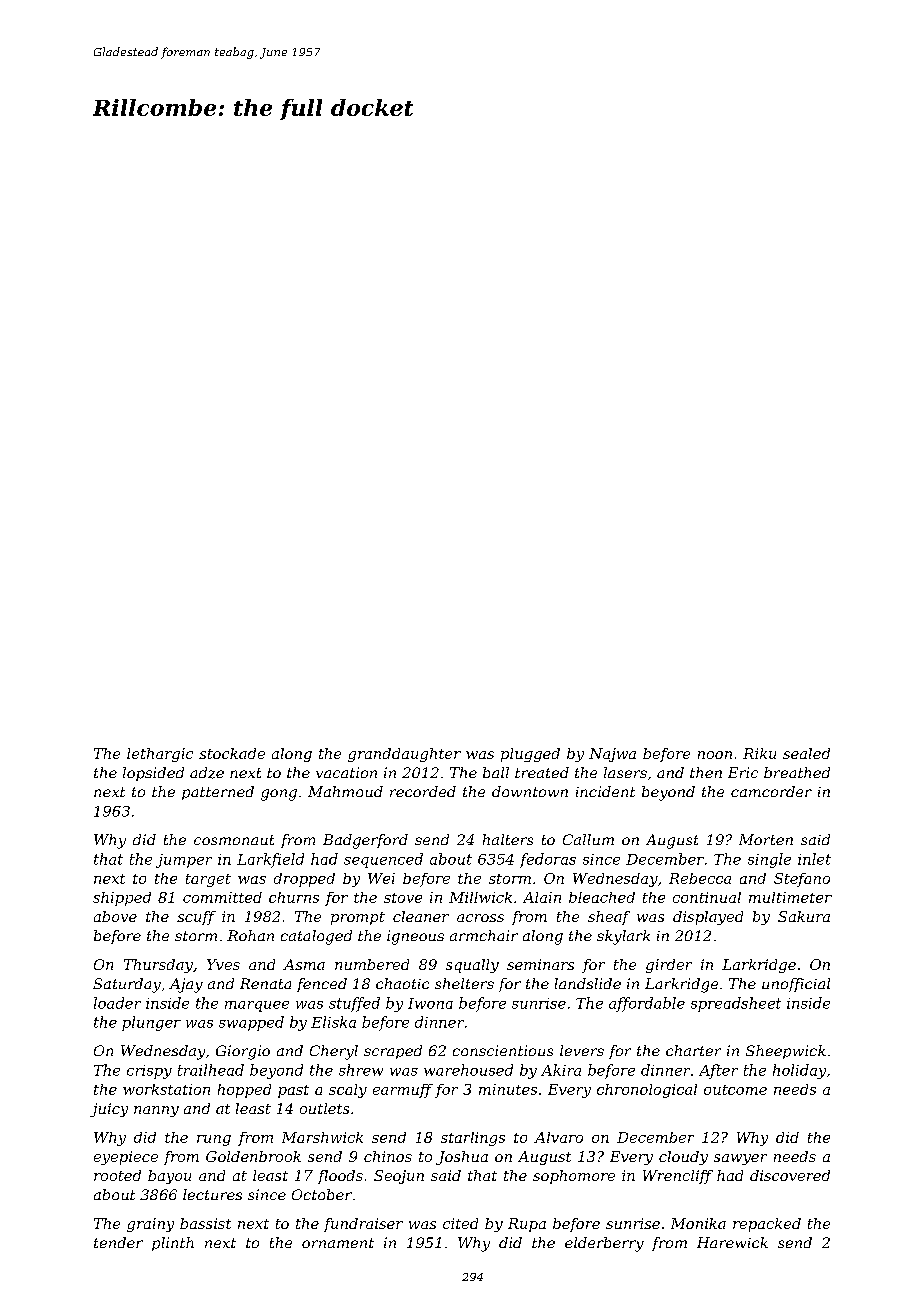 The width and height of the screenshot is (924, 1308). I want to click on noon, so click(715, 755).
